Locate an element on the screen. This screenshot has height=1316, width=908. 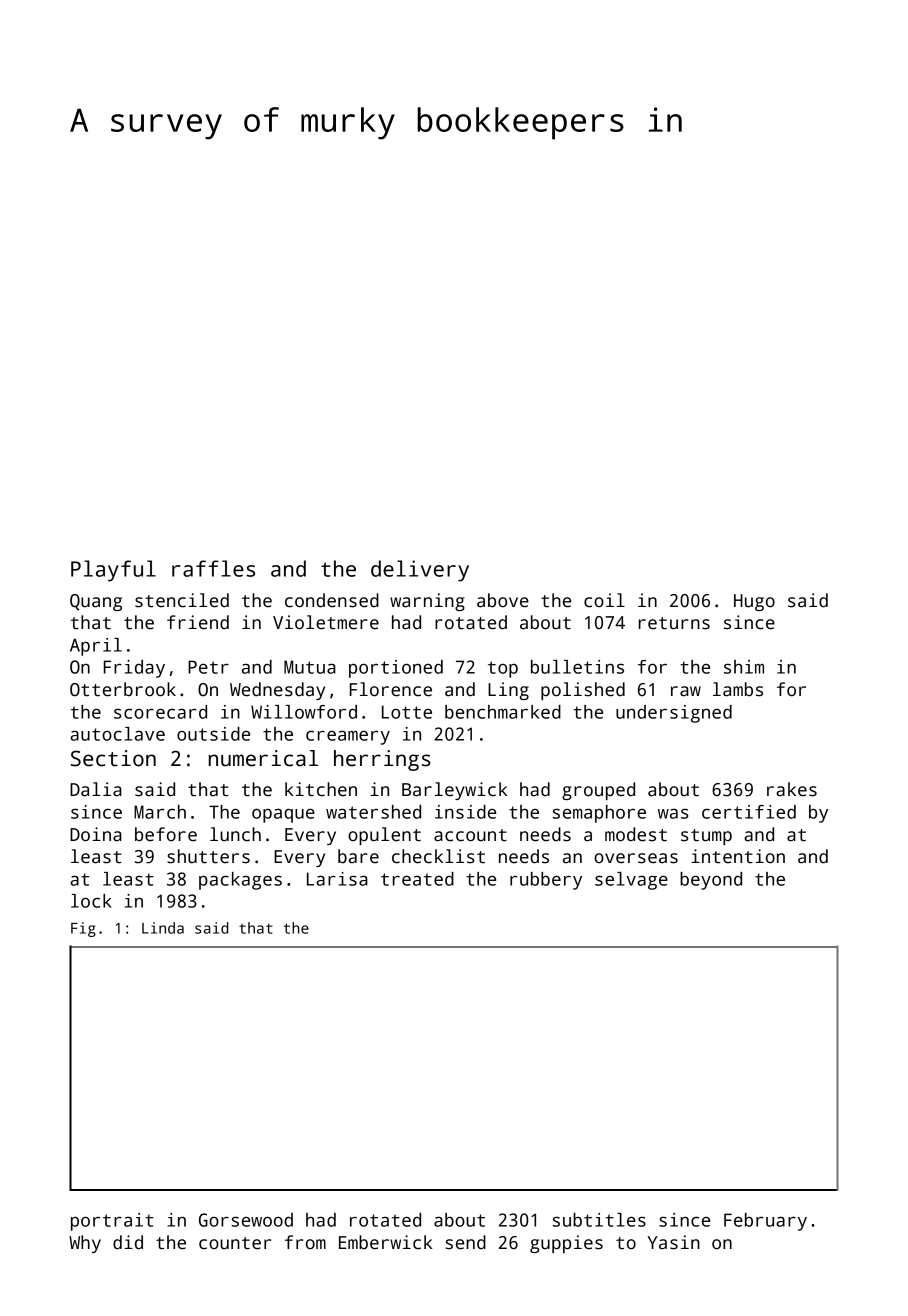
warning is located at coordinates (427, 602).
